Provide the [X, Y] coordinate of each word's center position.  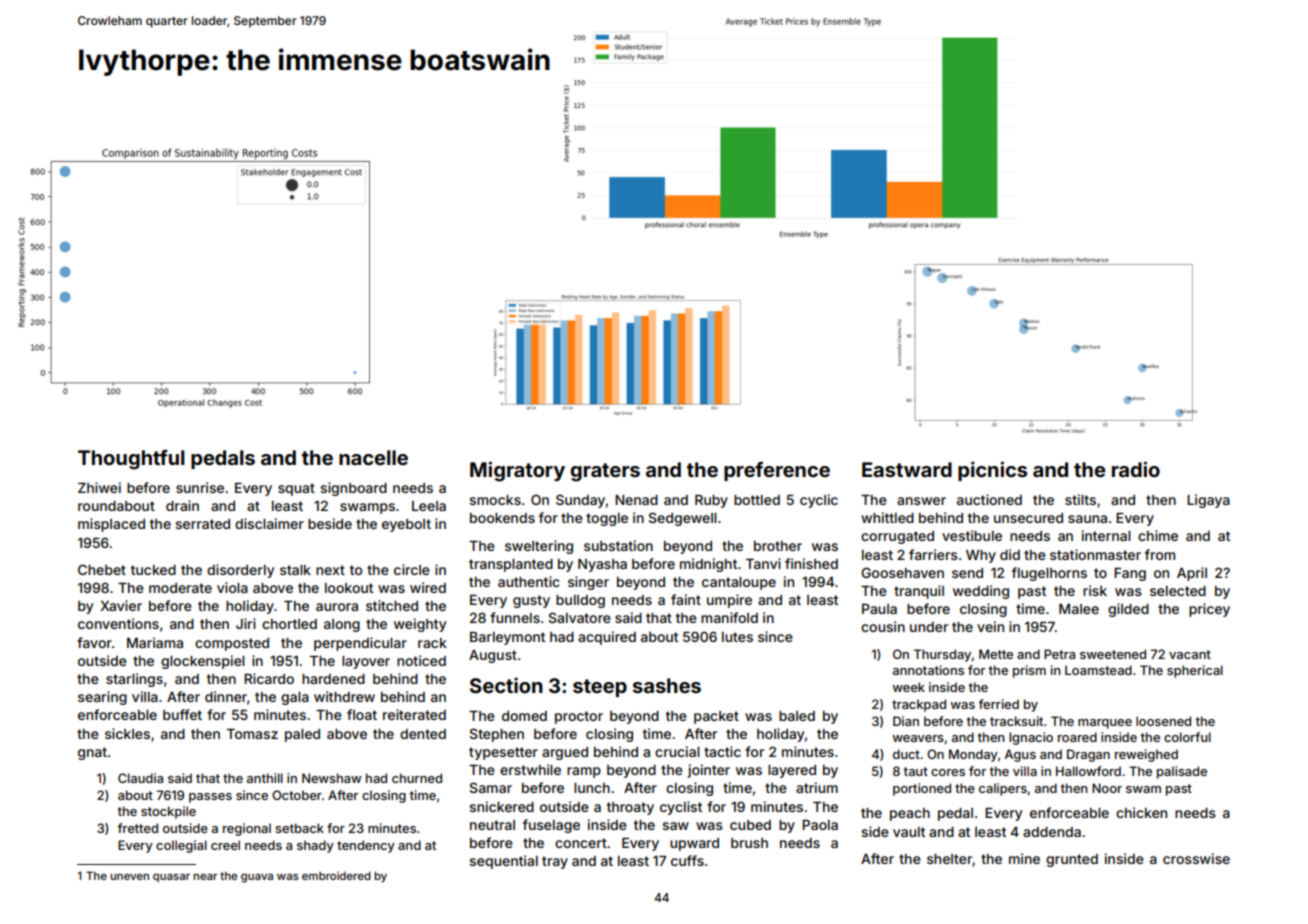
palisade [1182, 772]
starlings [134, 680]
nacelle [373, 457]
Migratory [517, 471]
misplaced [111, 525]
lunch [592, 788]
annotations [928, 670]
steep [600, 688]
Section [506, 685]
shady [315, 846]
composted [232, 644]
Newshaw [332, 778]
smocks [495, 500]
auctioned [989, 499]
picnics [992, 471]
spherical [1195, 671]
